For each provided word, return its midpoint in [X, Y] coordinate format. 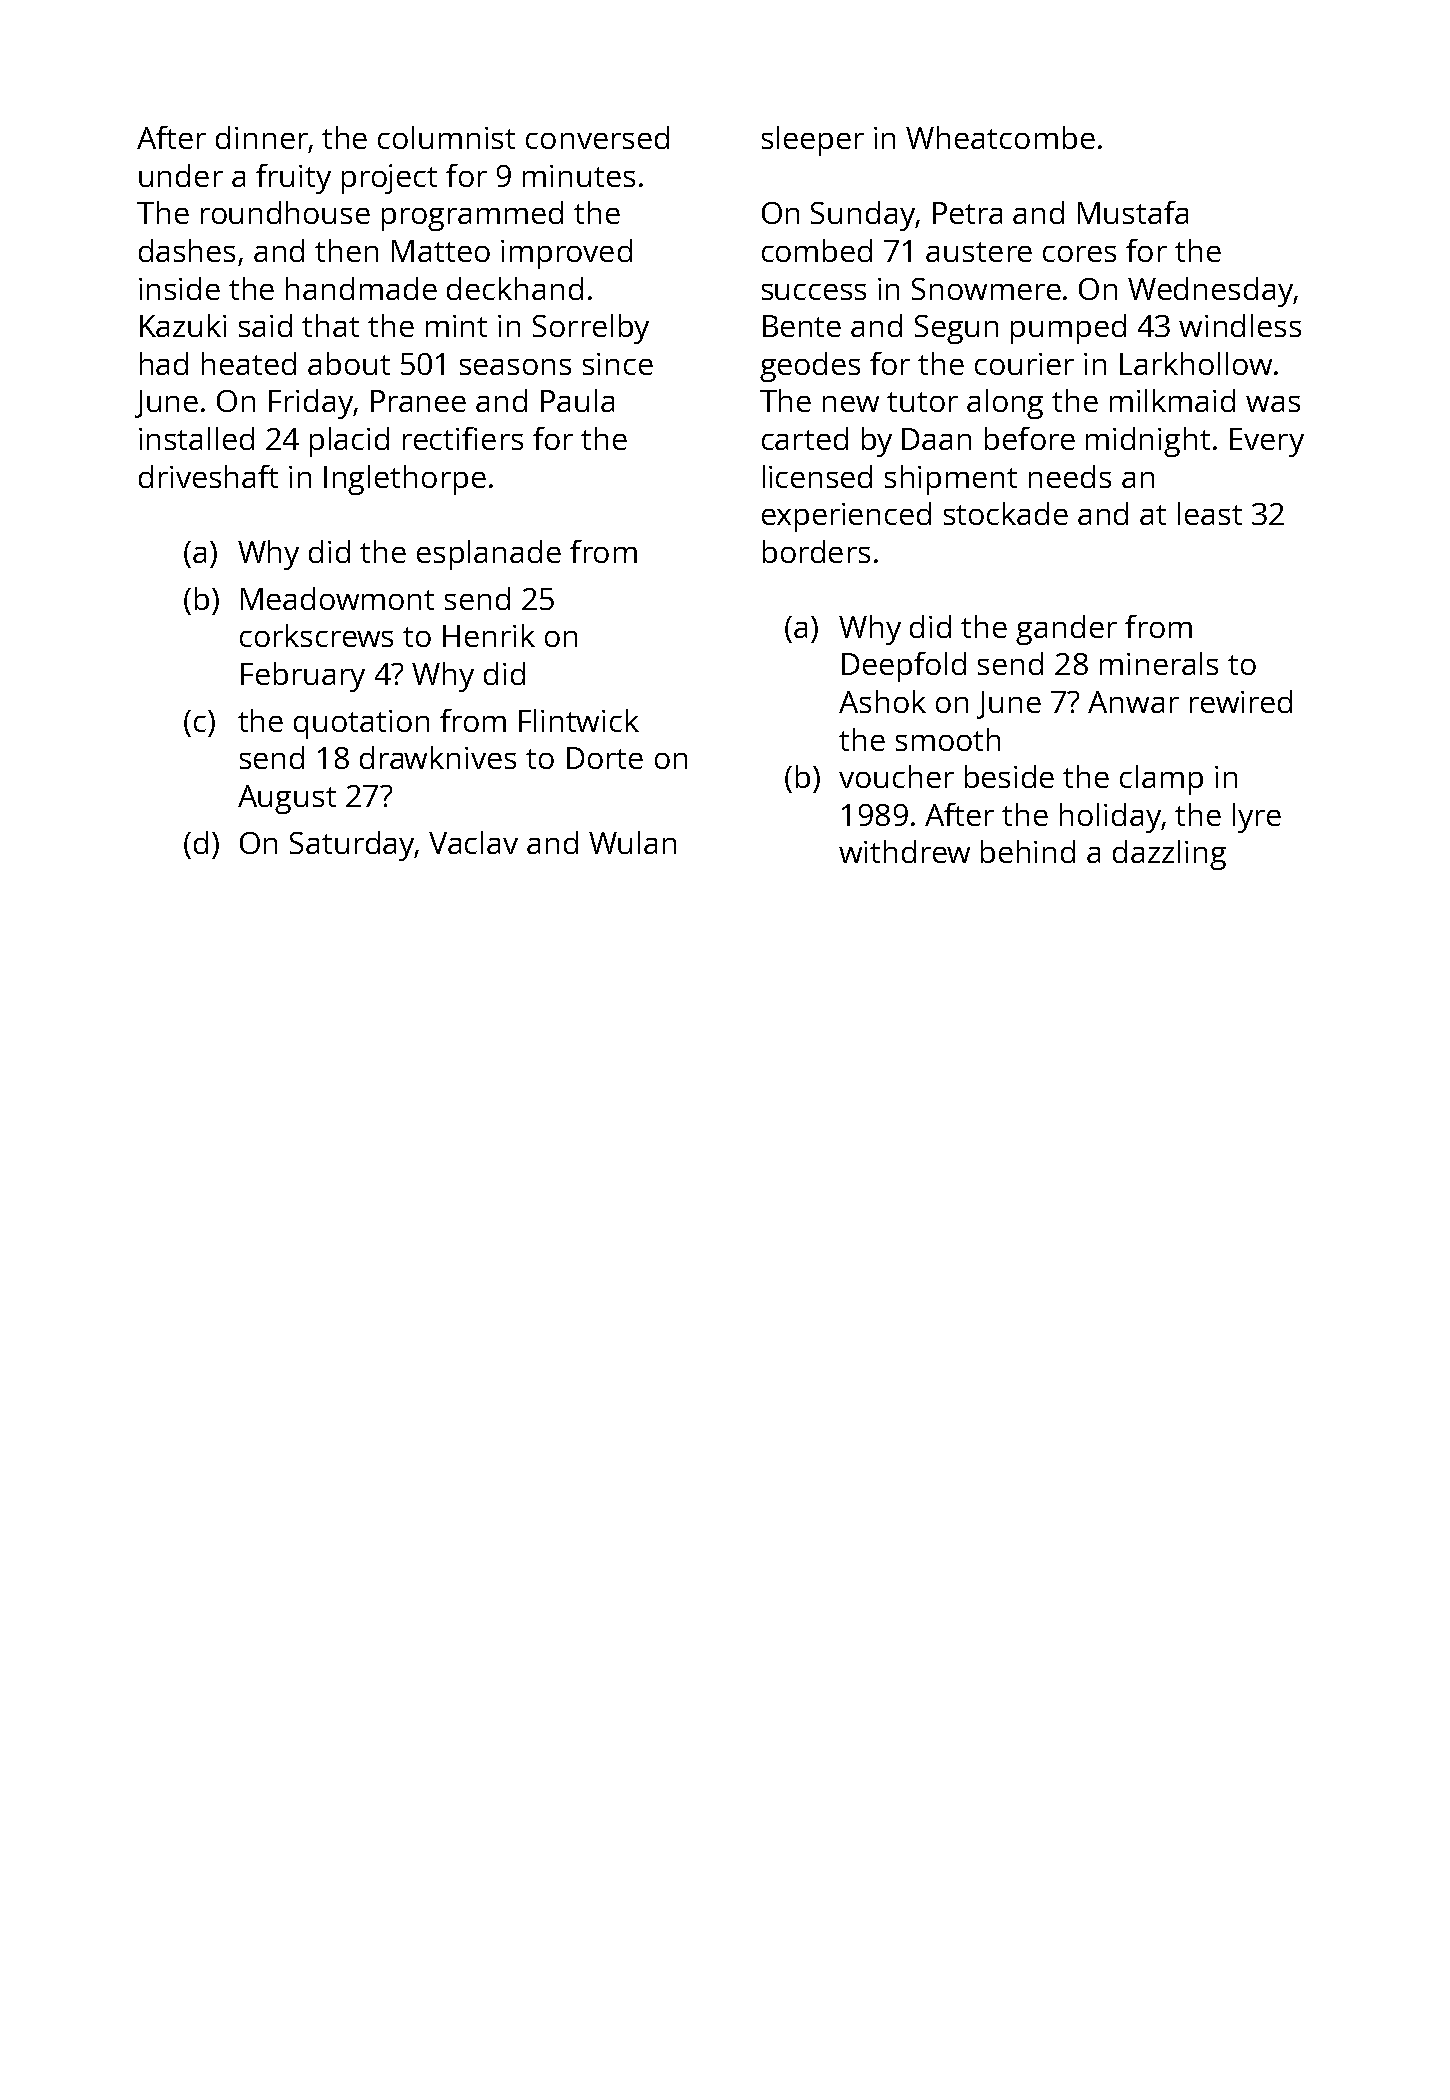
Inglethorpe [405, 480]
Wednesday [1210, 292]
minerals [1159, 663]
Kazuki [183, 325]
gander [1066, 630]
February [303, 677]
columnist [446, 137]
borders [816, 551]
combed [817, 250]
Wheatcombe [1000, 137]
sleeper [813, 141]
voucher [896, 776]
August [287, 799]
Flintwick [579, 720]
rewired [1241, 701]
